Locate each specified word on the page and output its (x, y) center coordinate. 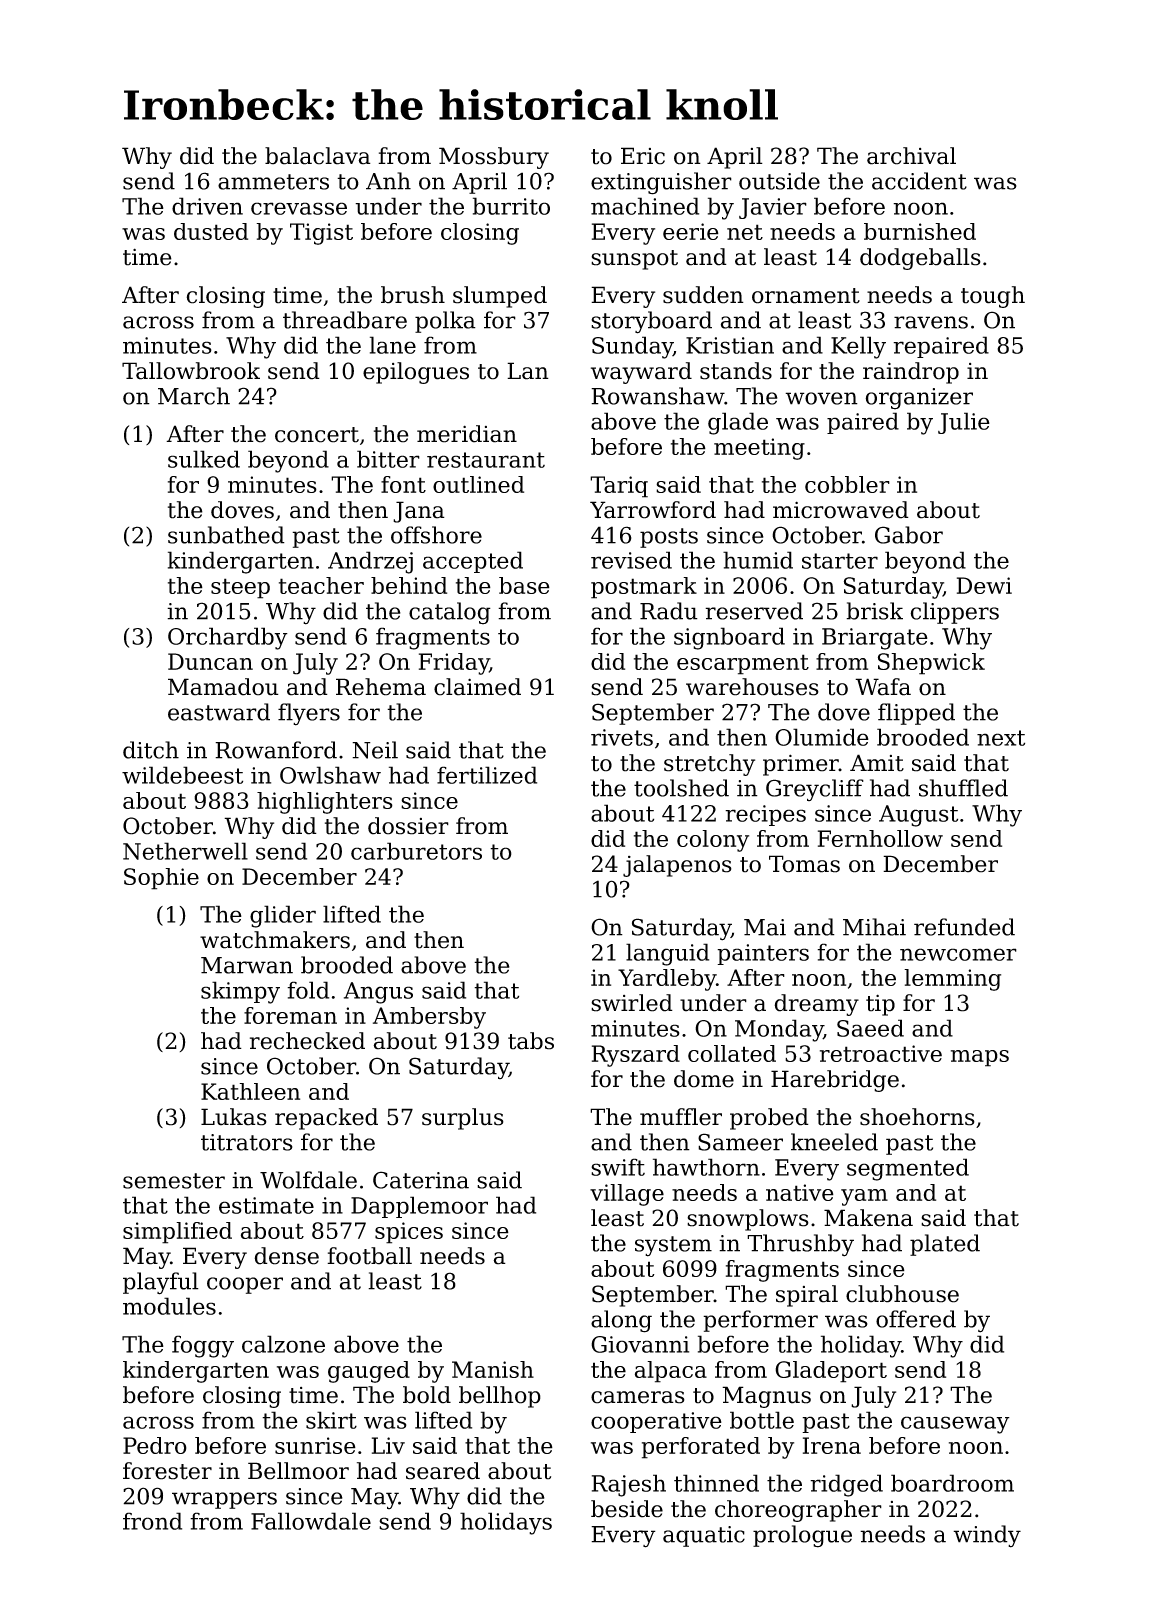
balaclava (318, 156)
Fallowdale (311, 1521)
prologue (802, 1536)
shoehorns (917, 1117)
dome (704, 1079)
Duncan (210, 661)
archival (911, 156)
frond (152, 1521)
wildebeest (182, 775)
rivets (622, 737)
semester (174, 1181)
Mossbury (494, 158)
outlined (478, 484)
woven (821, 398)
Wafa (883, 687)
